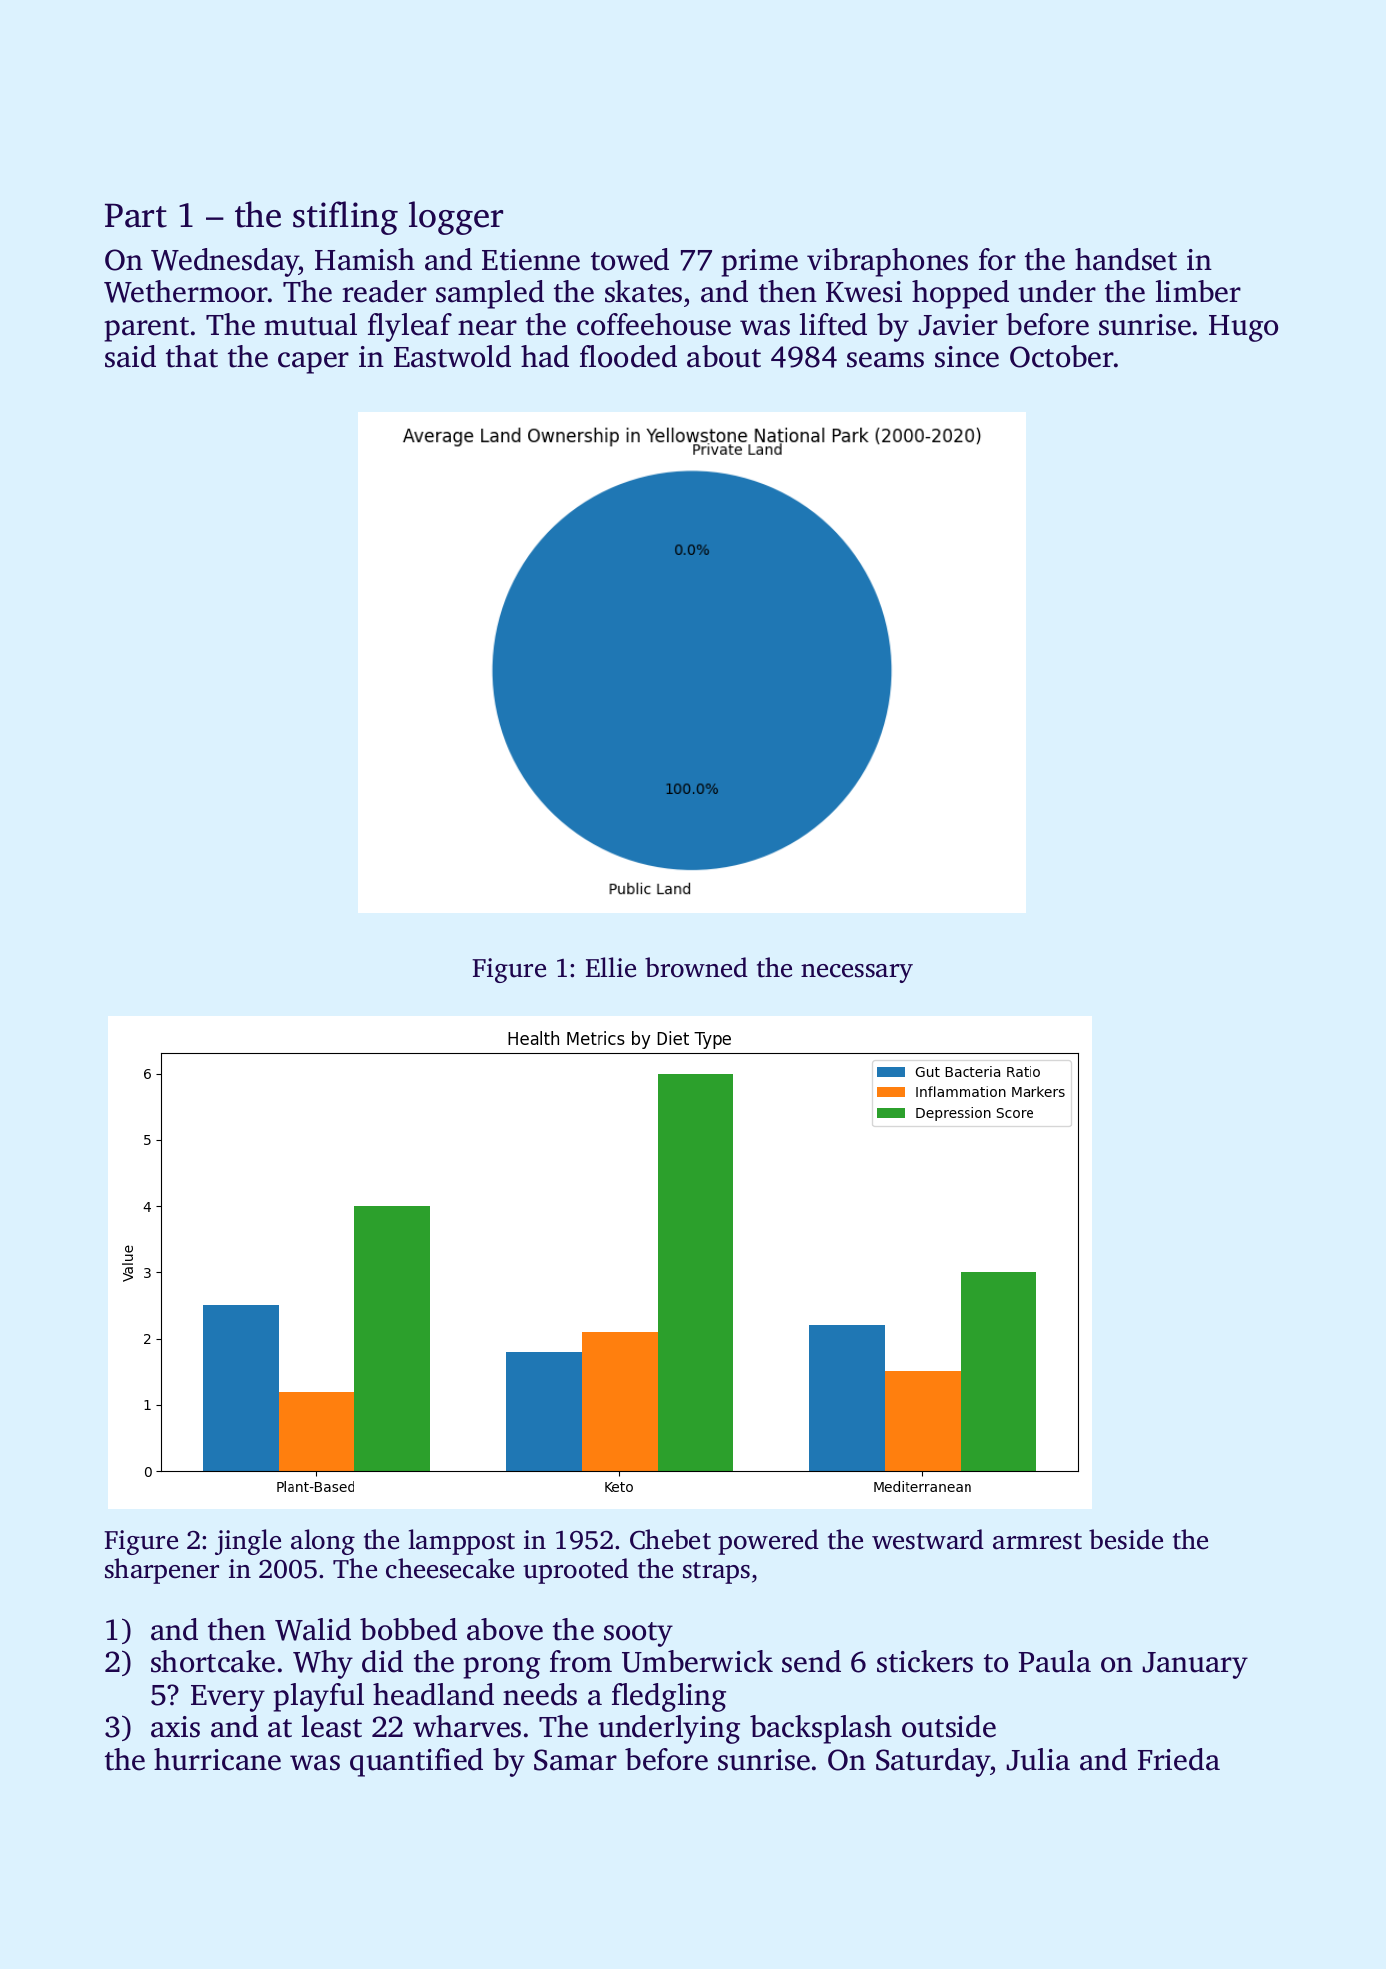 This document has height=1969, width=1386. I want to click on lifted, so click(833, 324).
